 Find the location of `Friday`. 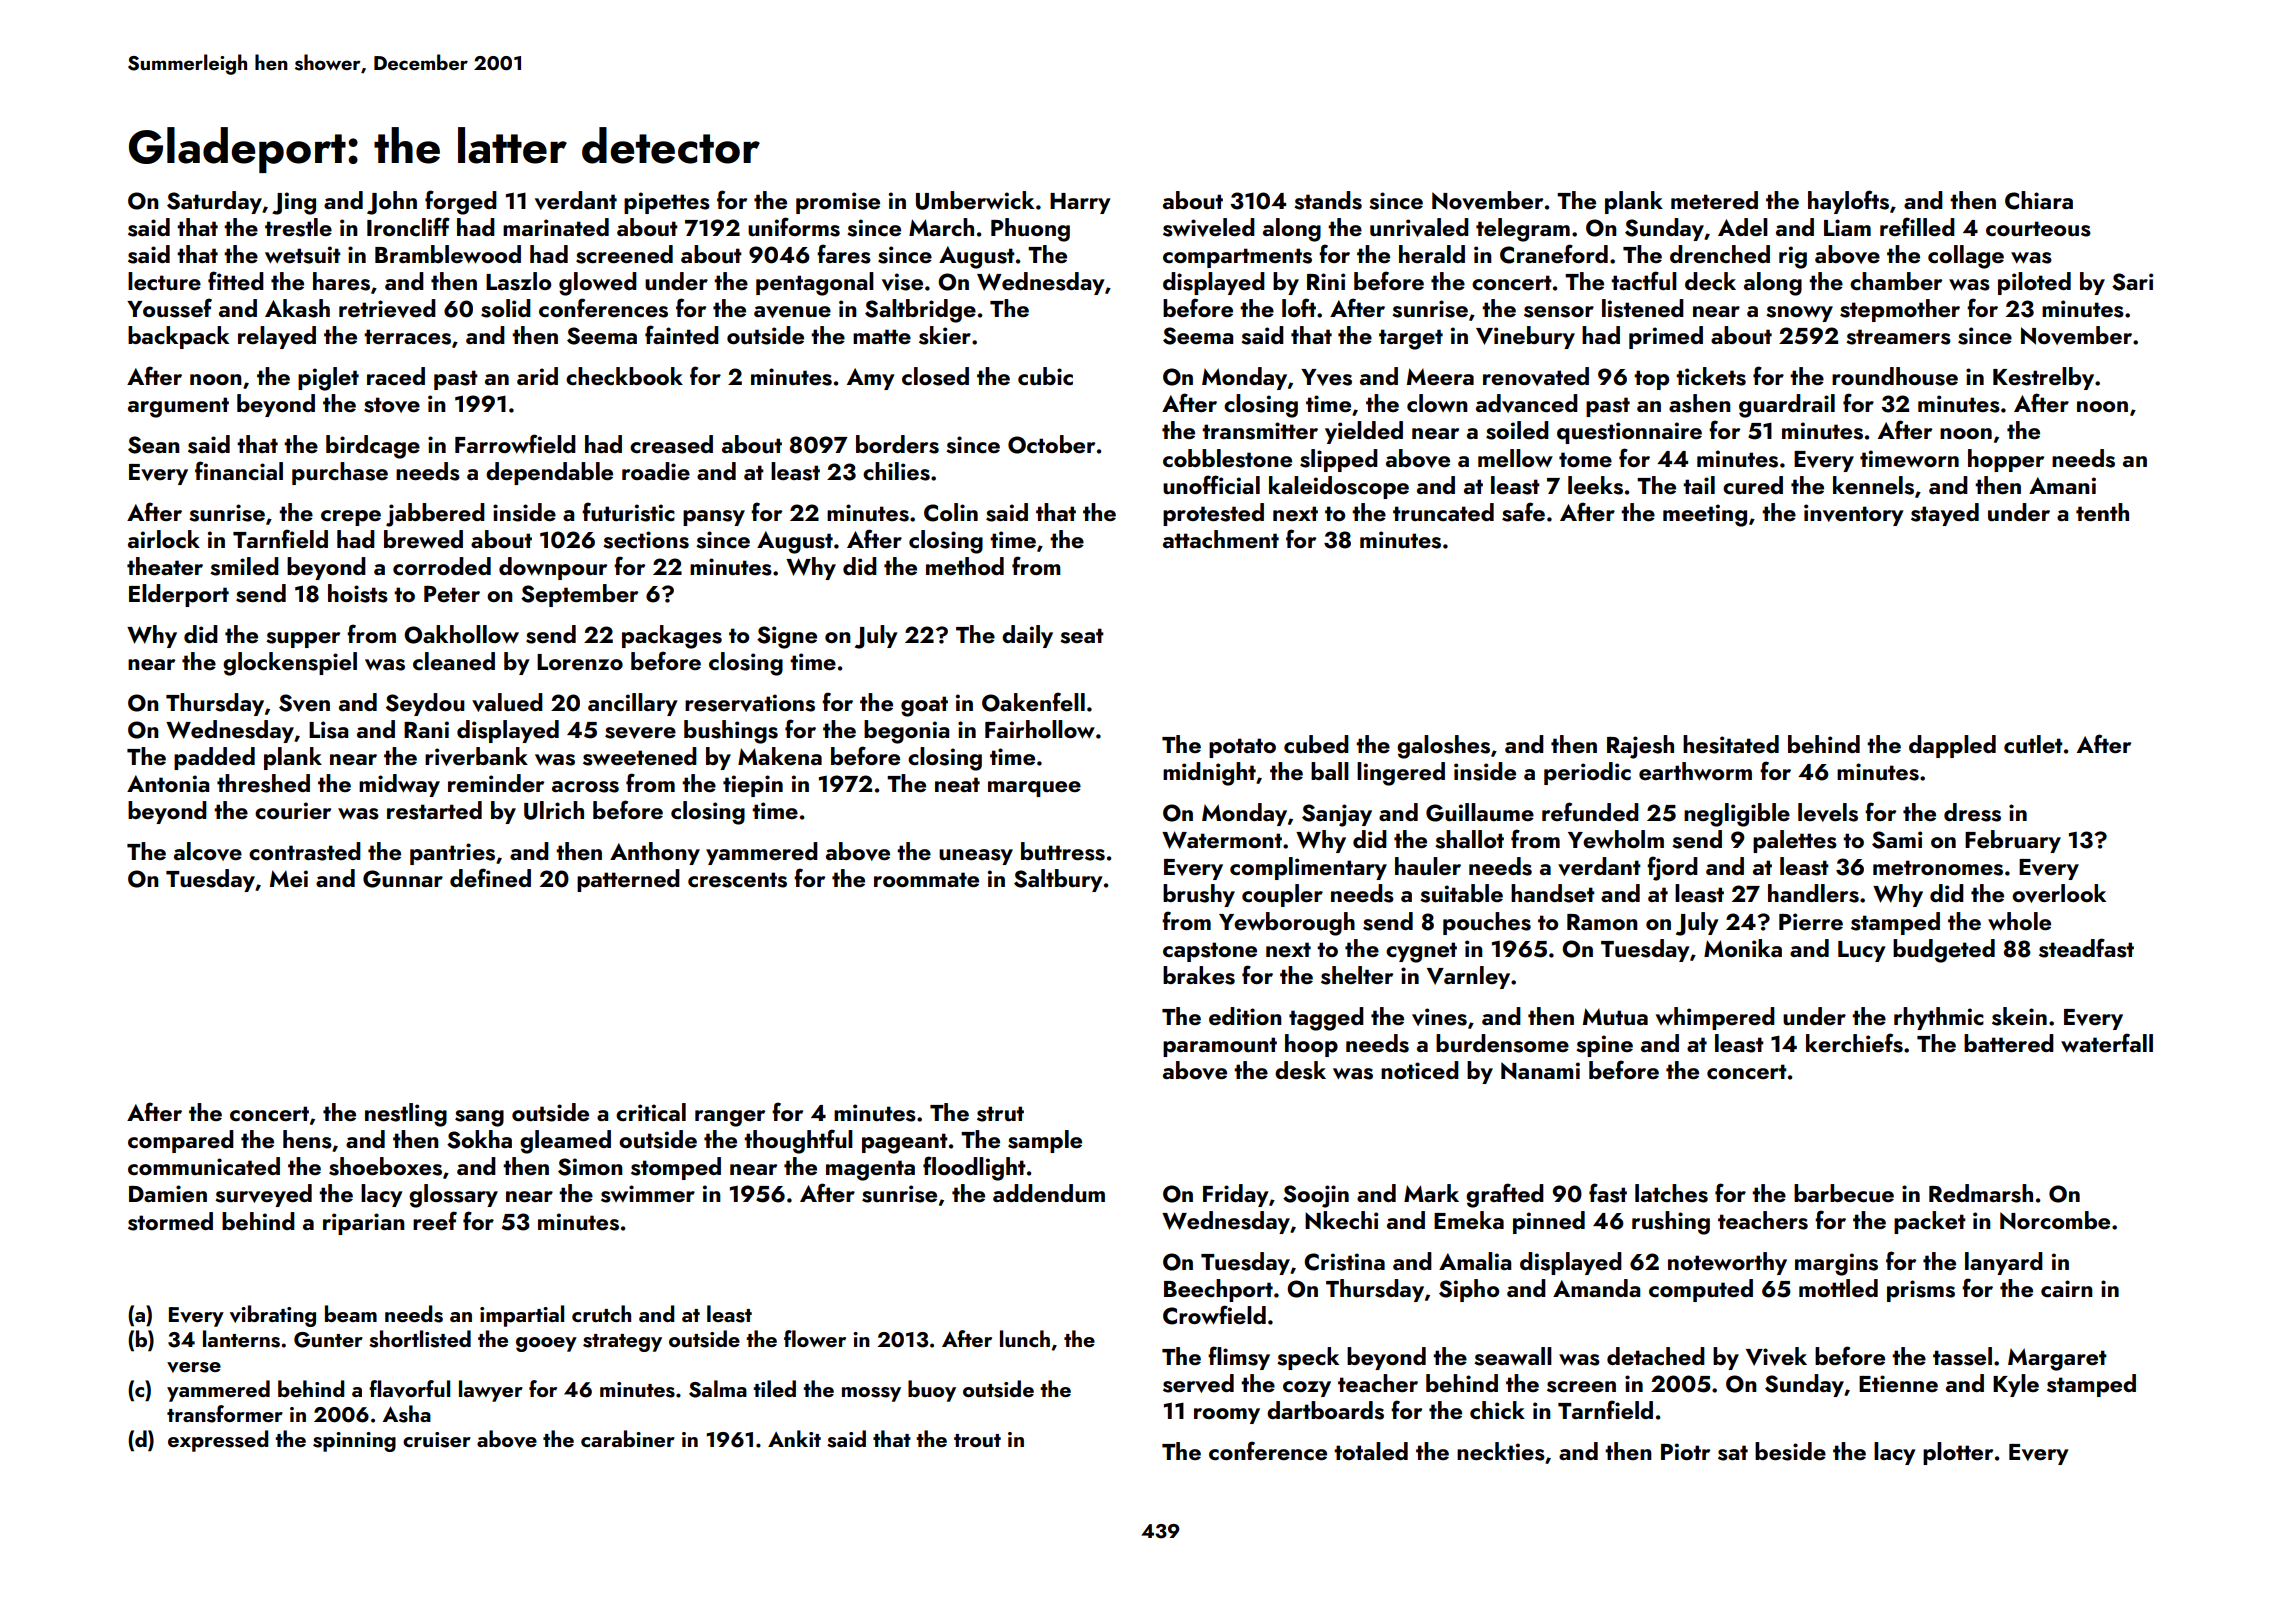

Friday is located at coordinates (1236, 1195).
